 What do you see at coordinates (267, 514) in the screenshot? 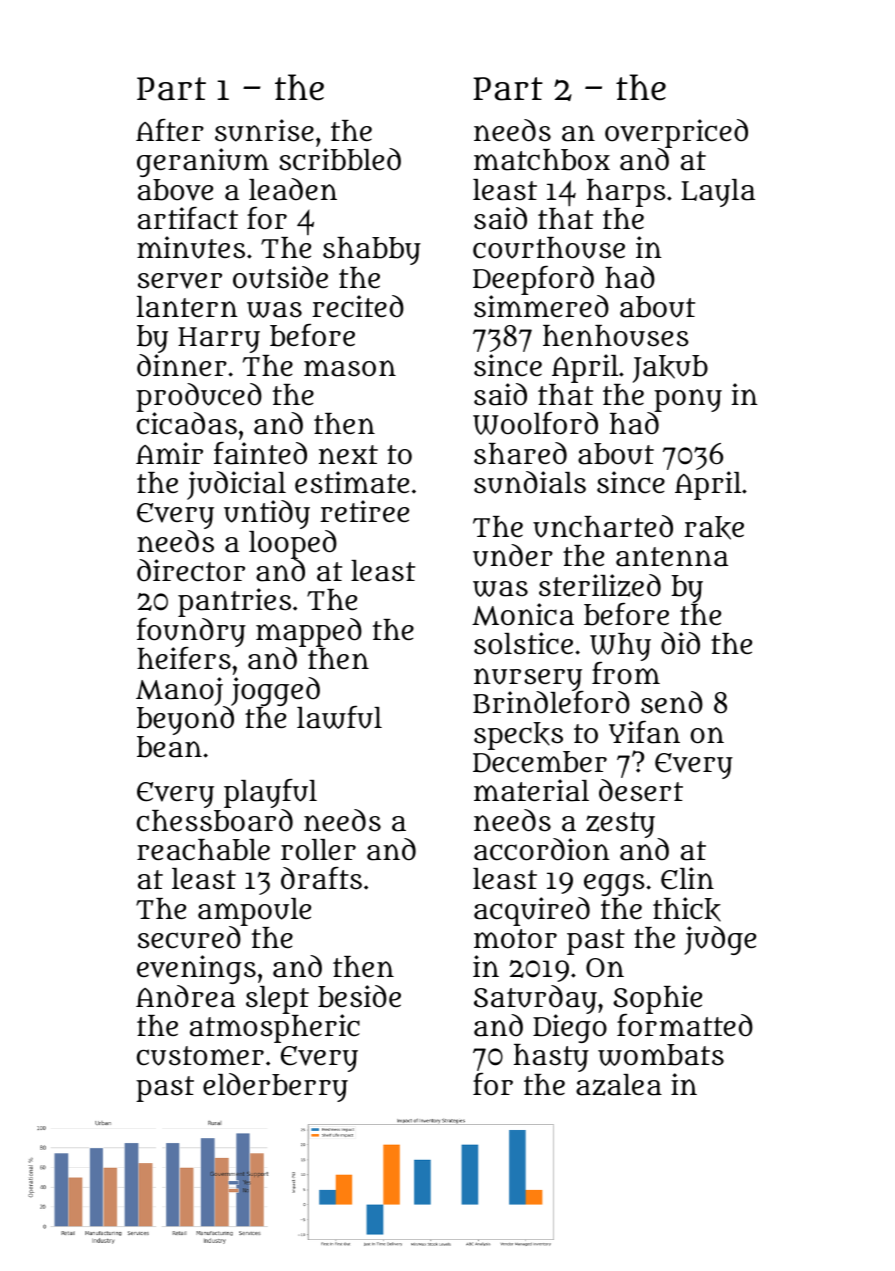
I see `untidy` at bounding box center [267, 514].
